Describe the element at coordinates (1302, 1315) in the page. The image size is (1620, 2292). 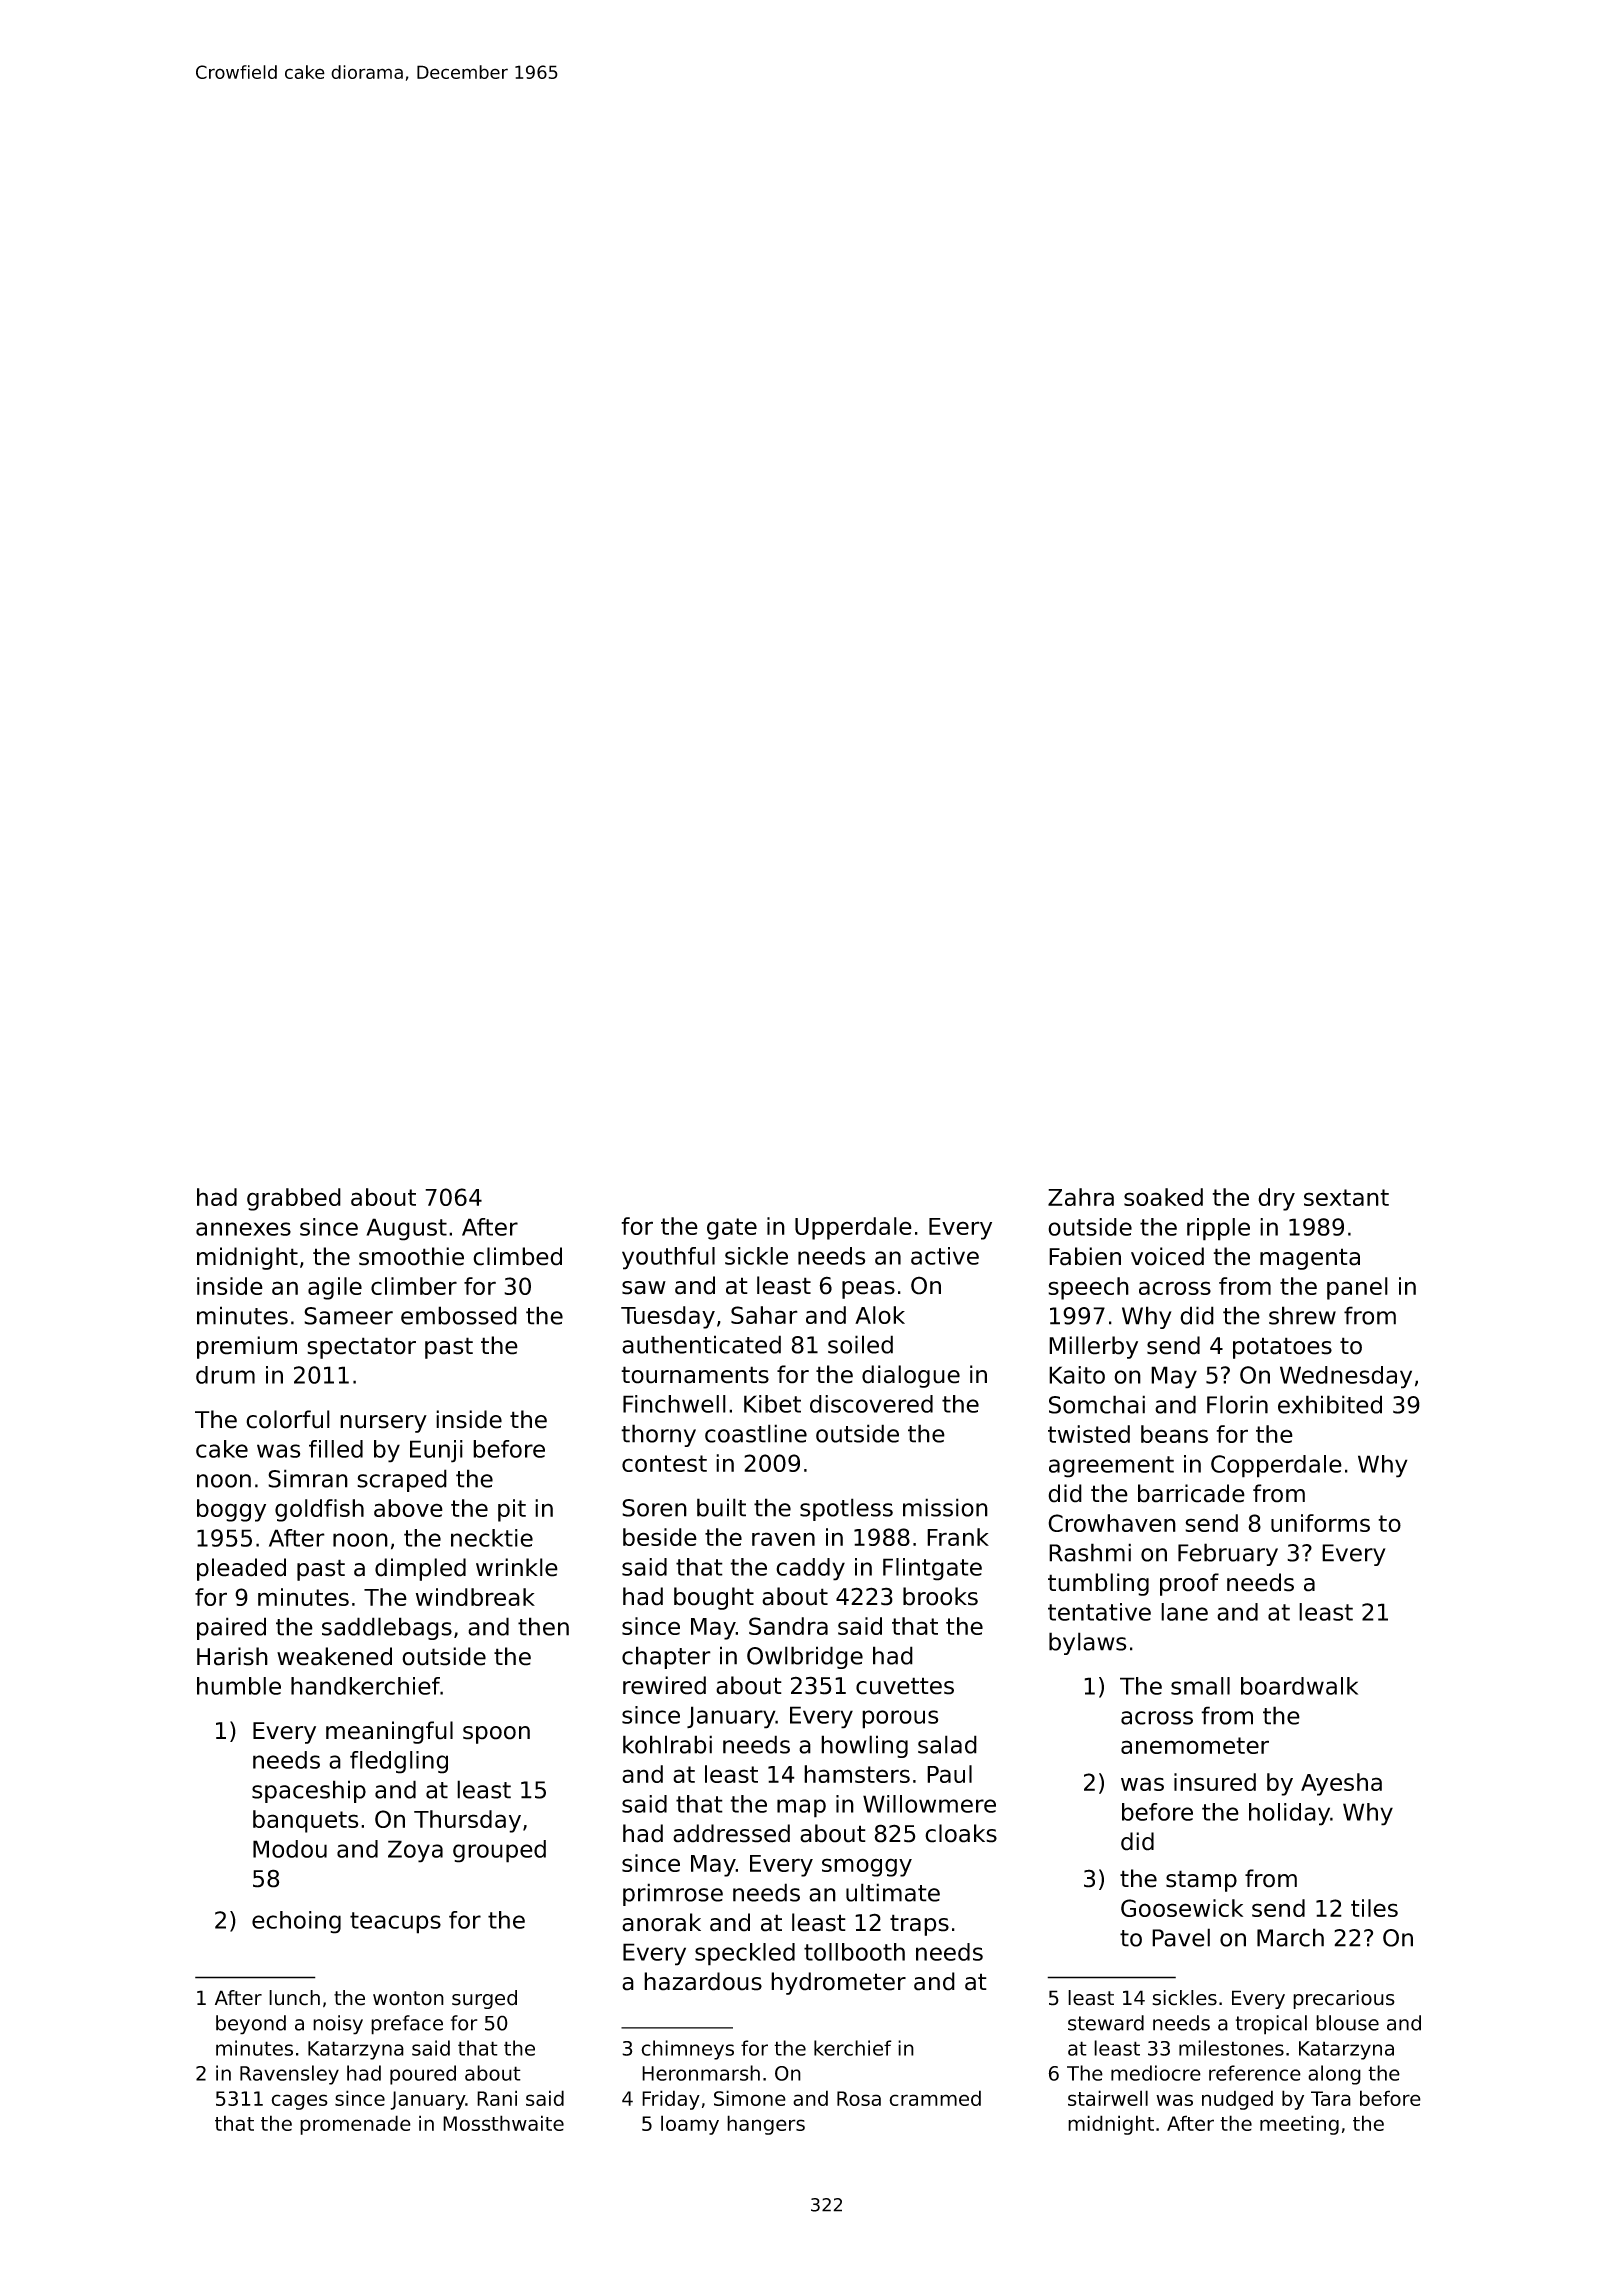
I see `shrew` at that location.
